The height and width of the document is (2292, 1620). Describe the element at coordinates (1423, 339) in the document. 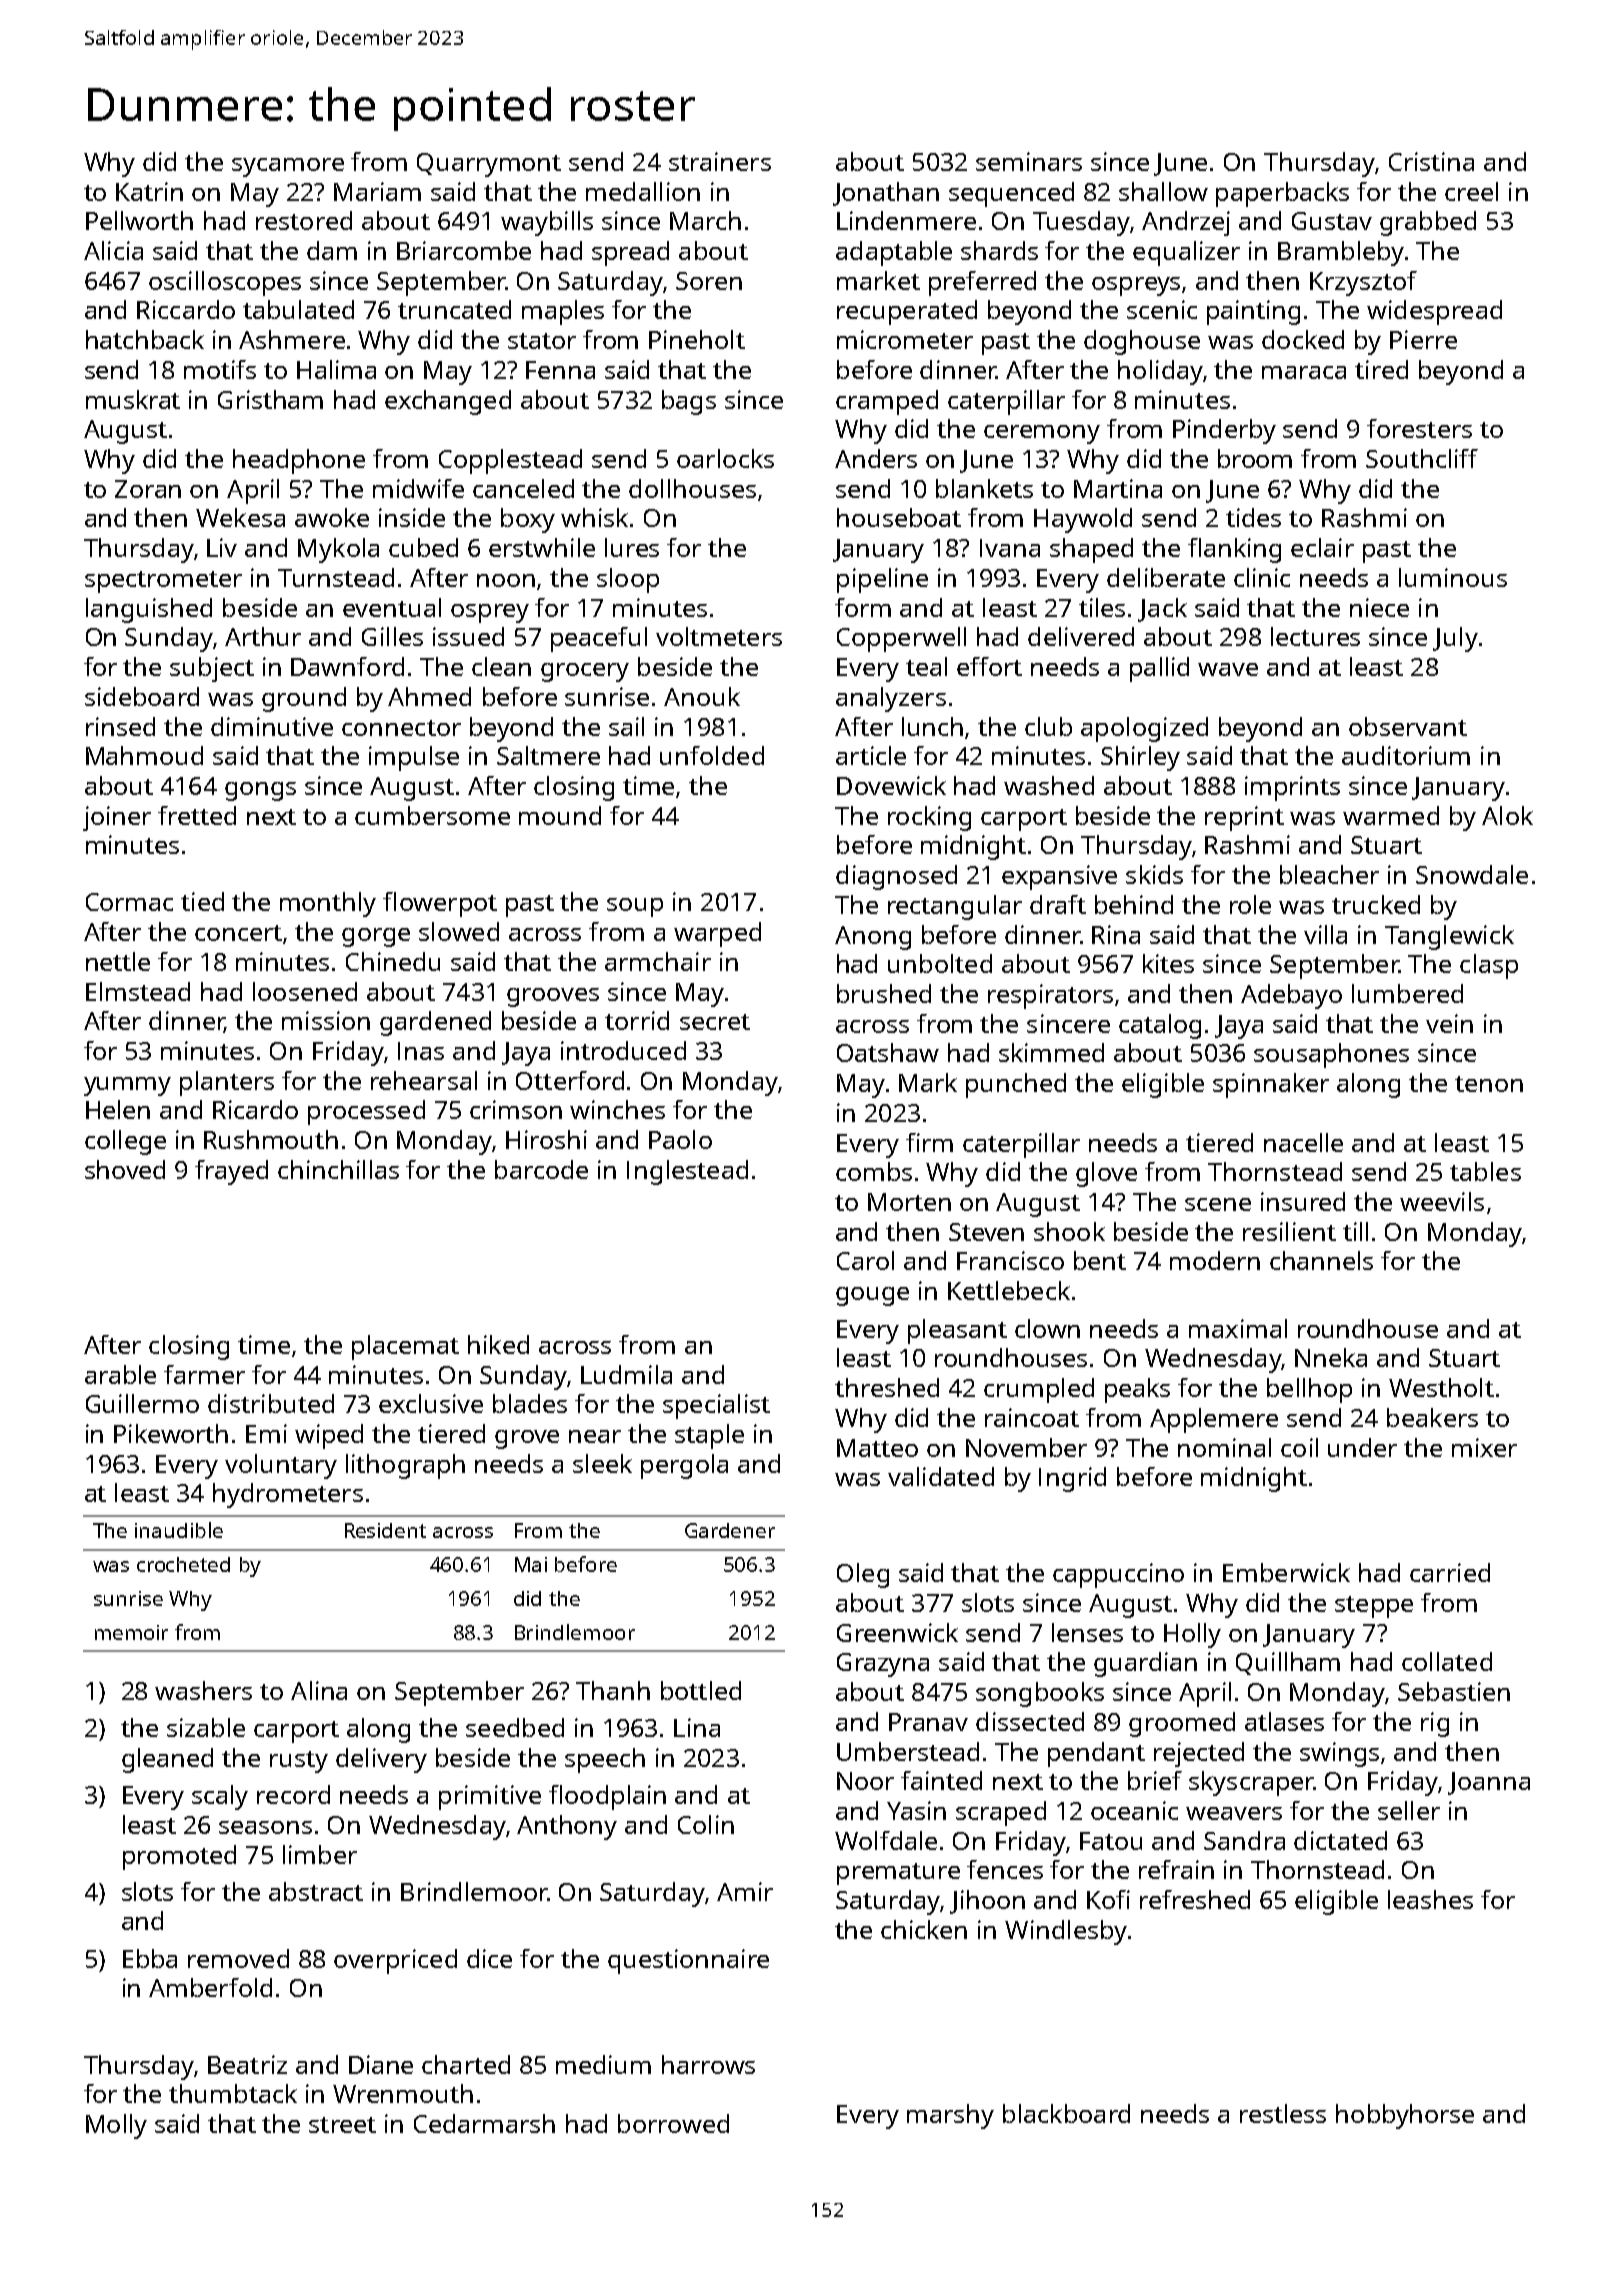

I see `Pierre` at that location.
